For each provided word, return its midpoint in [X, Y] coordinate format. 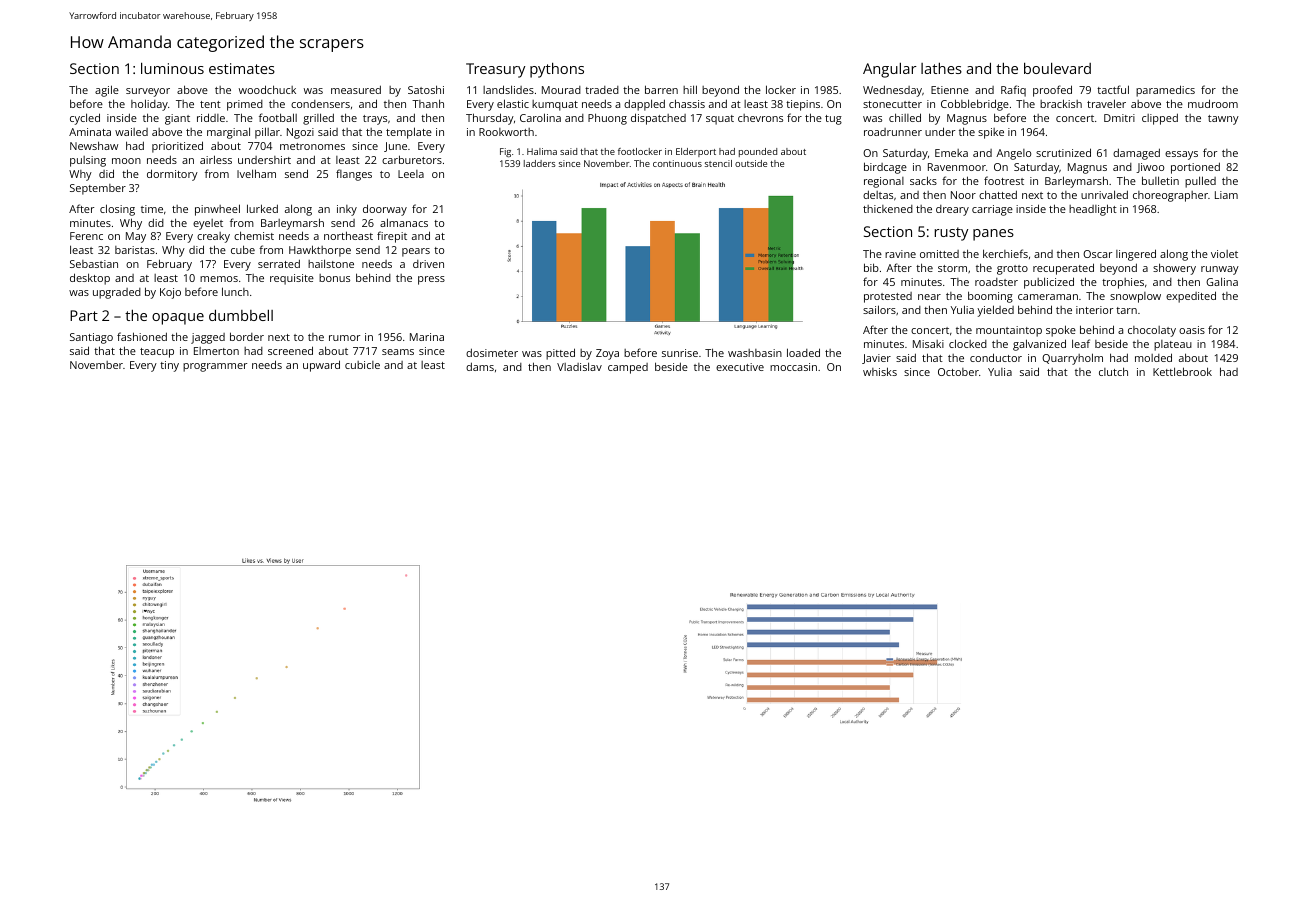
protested [888, 297]
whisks [880, 371]
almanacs [404, 222]
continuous [677, 163]
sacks [923, 180]
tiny [169, 366]
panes [993, 235]
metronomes [312, 146]
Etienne [950, 90]
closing [117, 210]
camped [628, 368]
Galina [1222, 281]
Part [84, 315]
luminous [172, 68]
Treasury [495, 70]
